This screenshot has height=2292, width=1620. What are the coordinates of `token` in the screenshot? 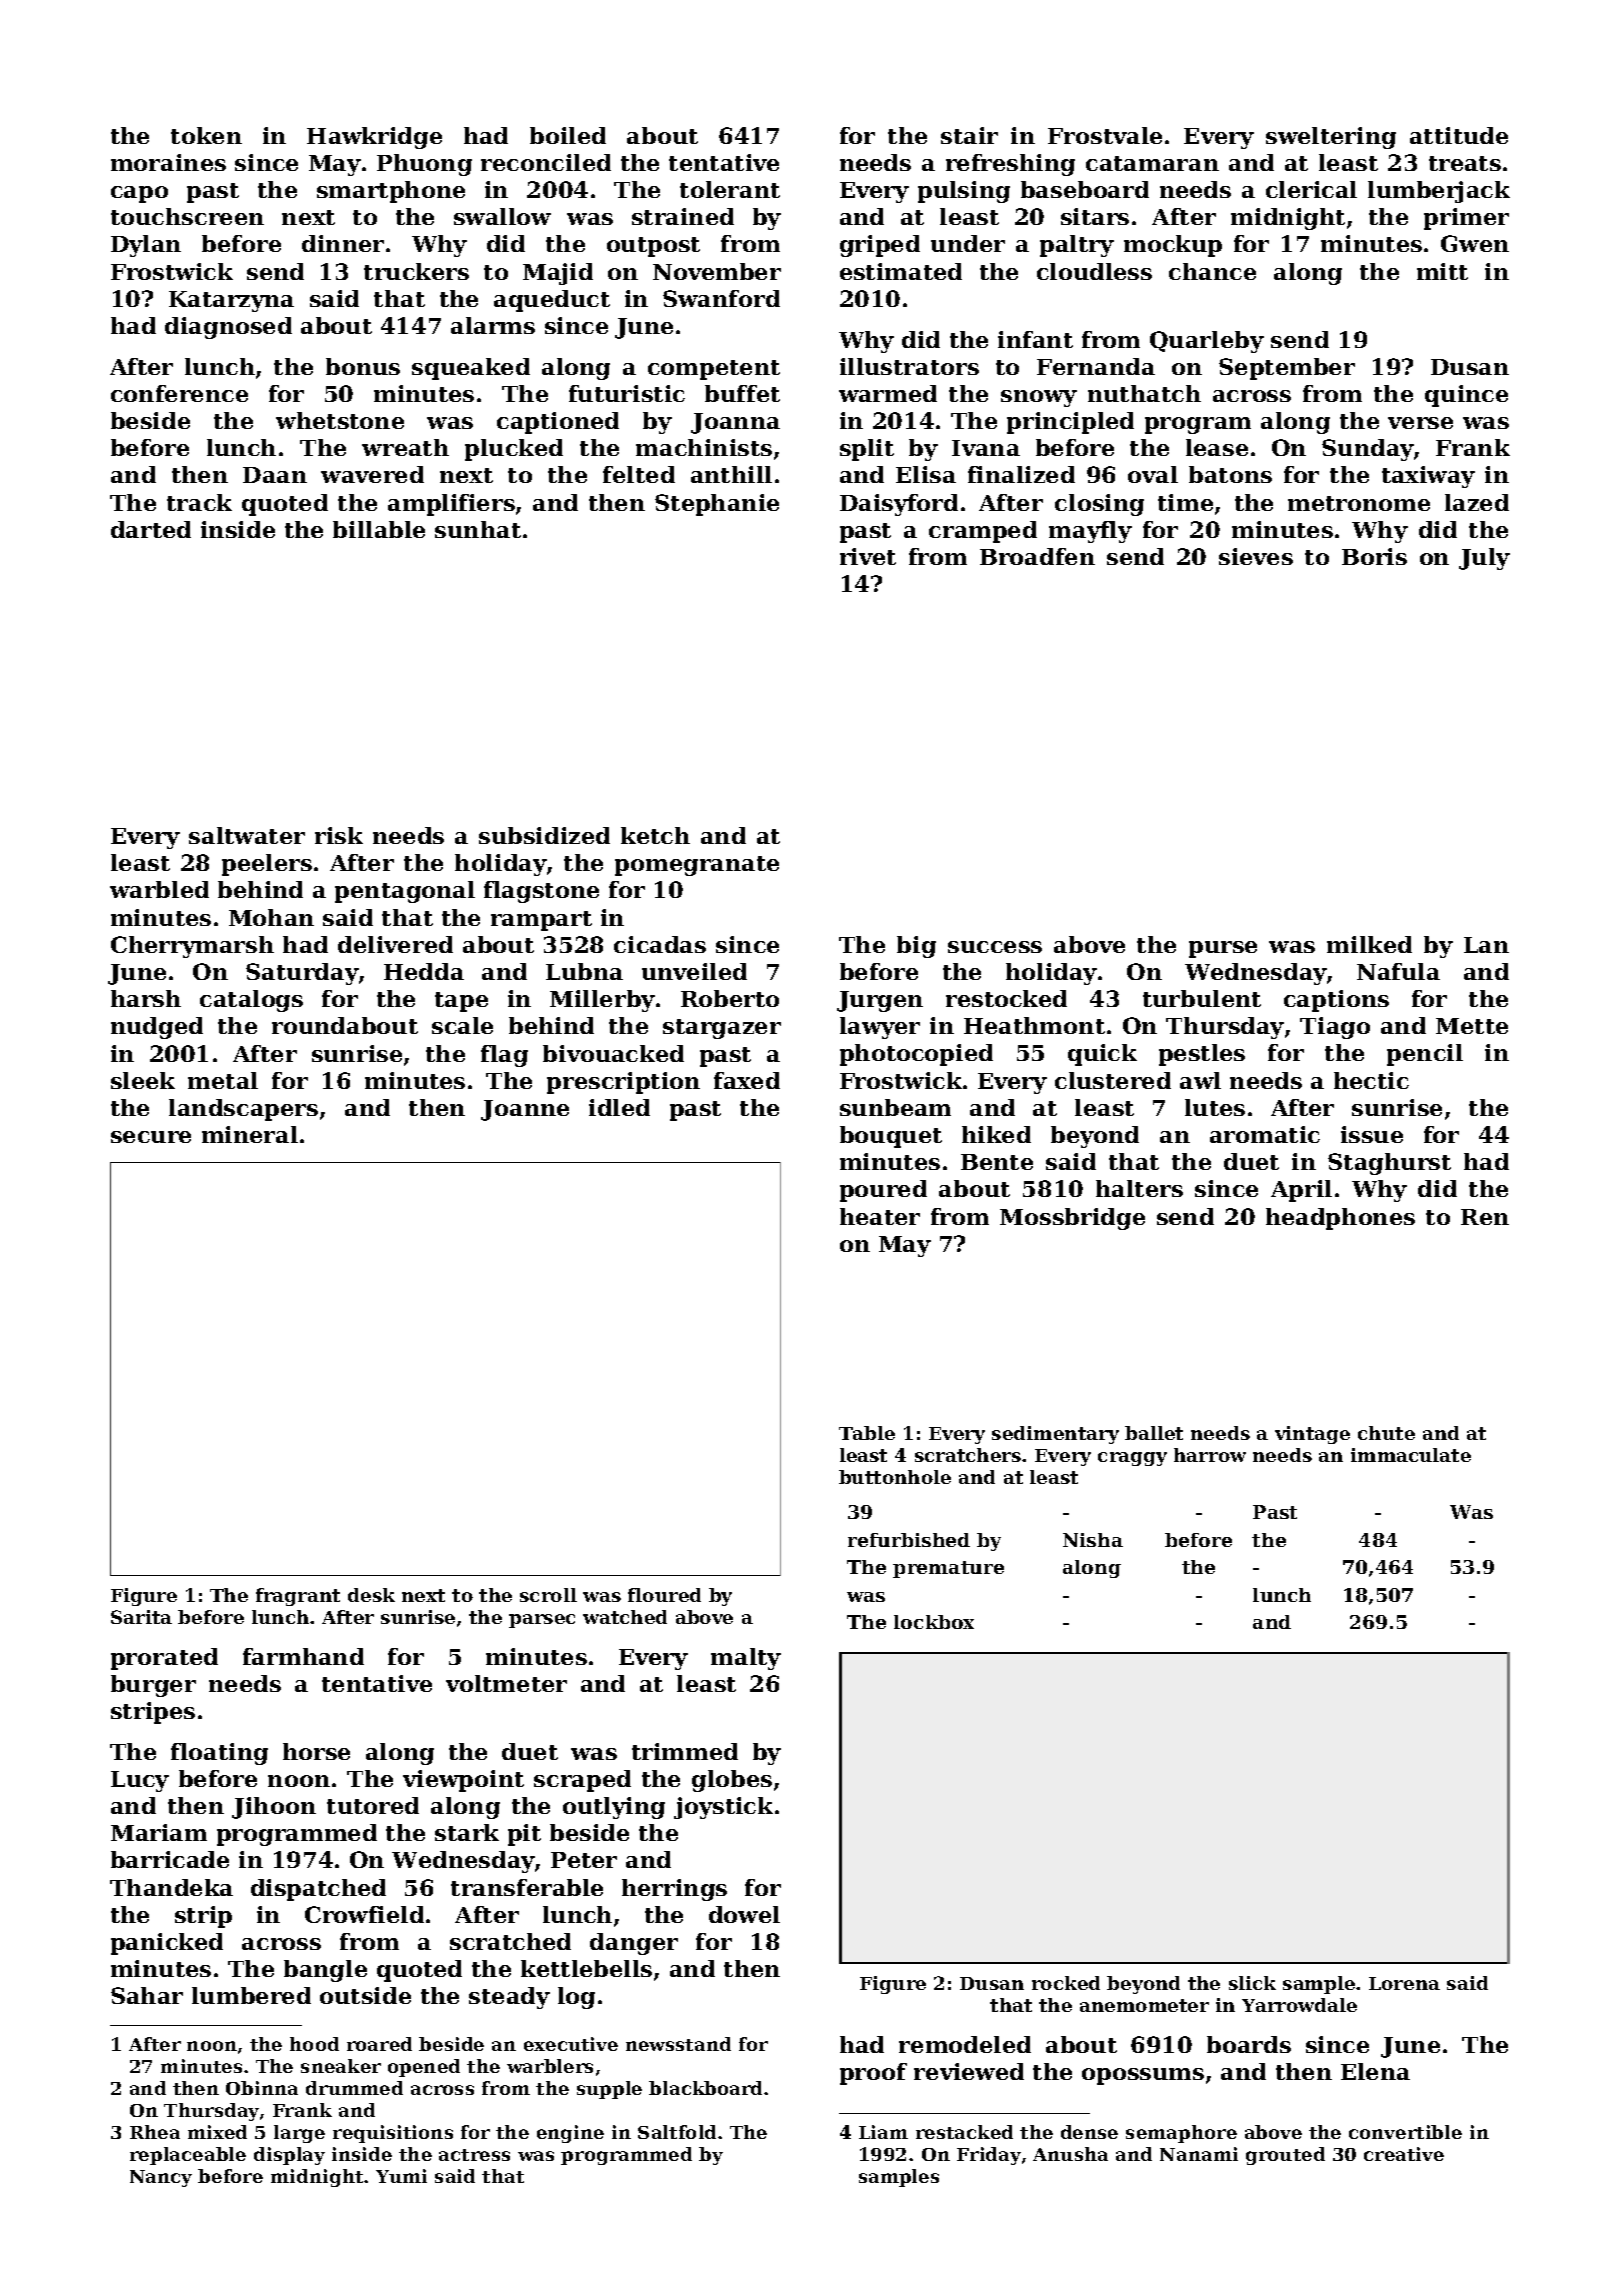 It's located at (206, 135).
